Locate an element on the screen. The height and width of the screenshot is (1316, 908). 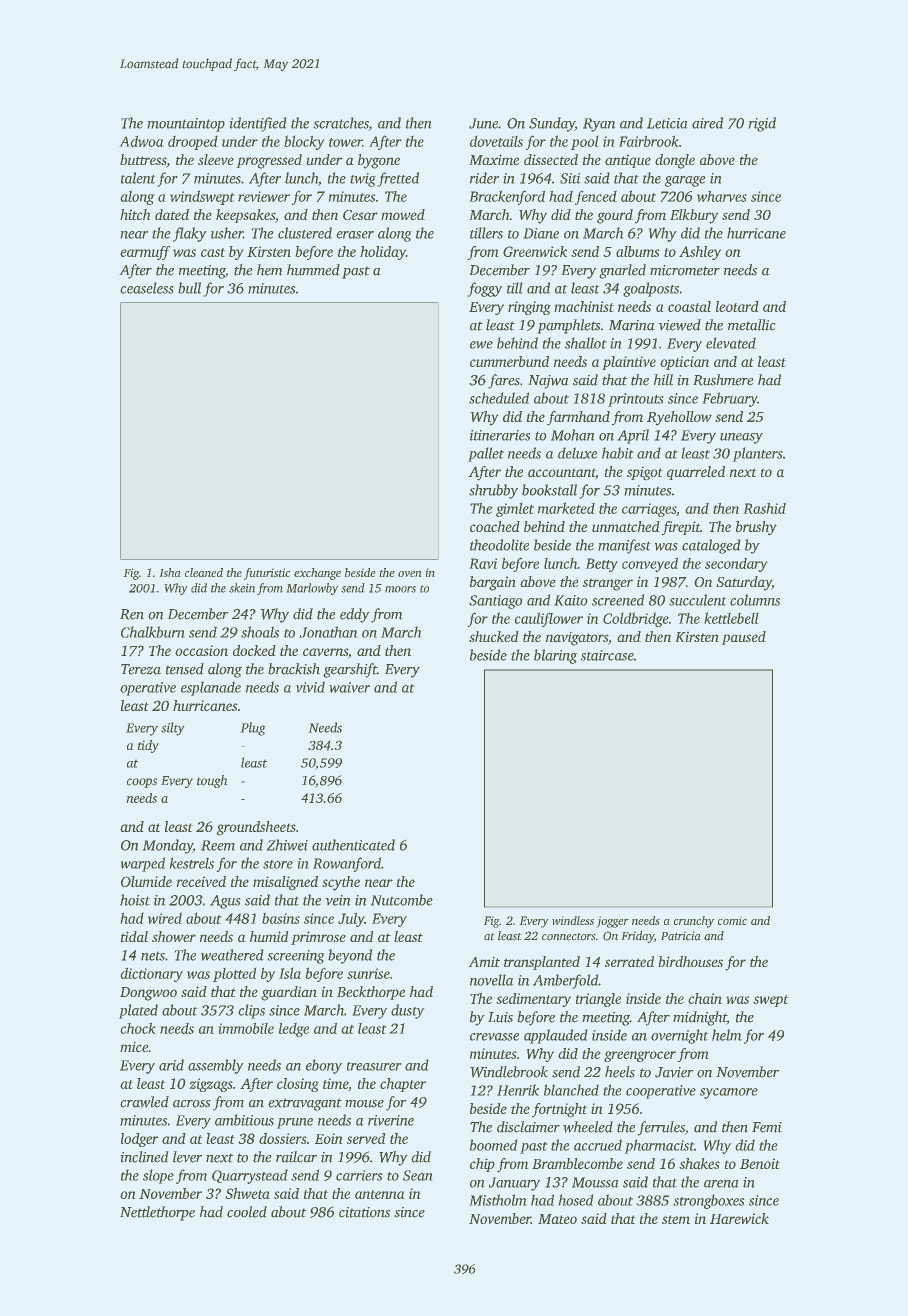
docked is located at coordinates (254, 650).
